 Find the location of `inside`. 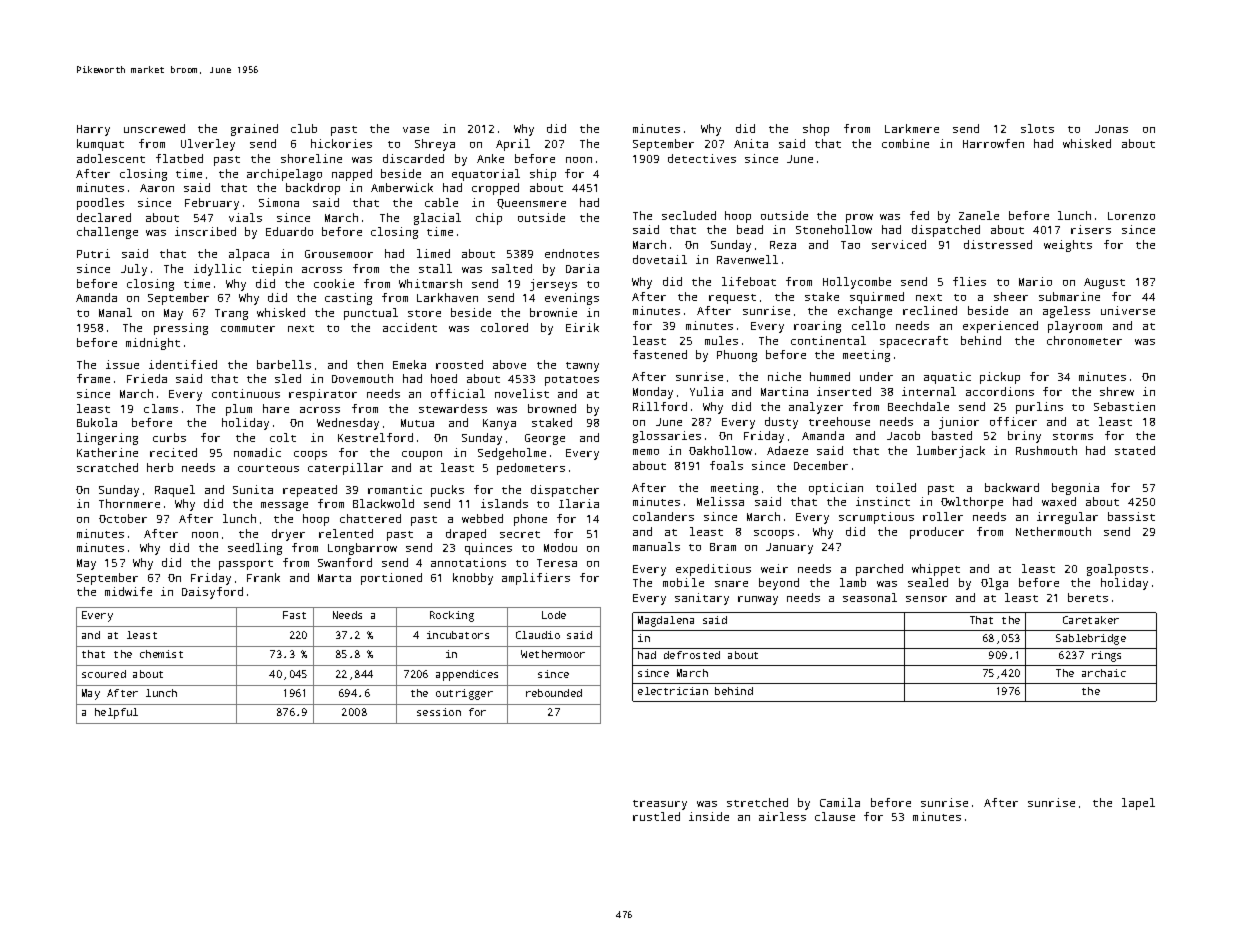

inside is located at coordinates (709, 816).
